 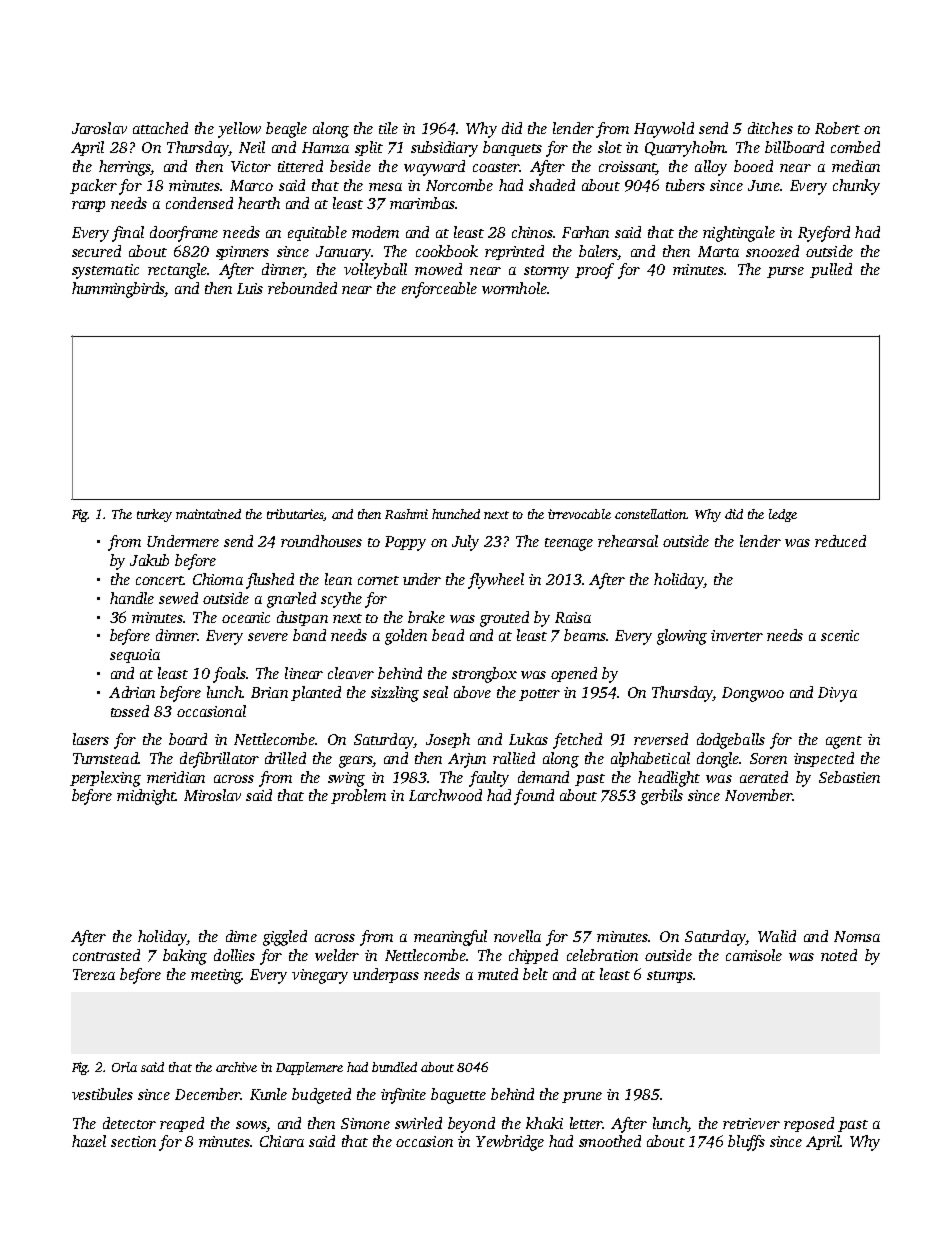 I want to click on turkey, so click(x=154, y=515).
